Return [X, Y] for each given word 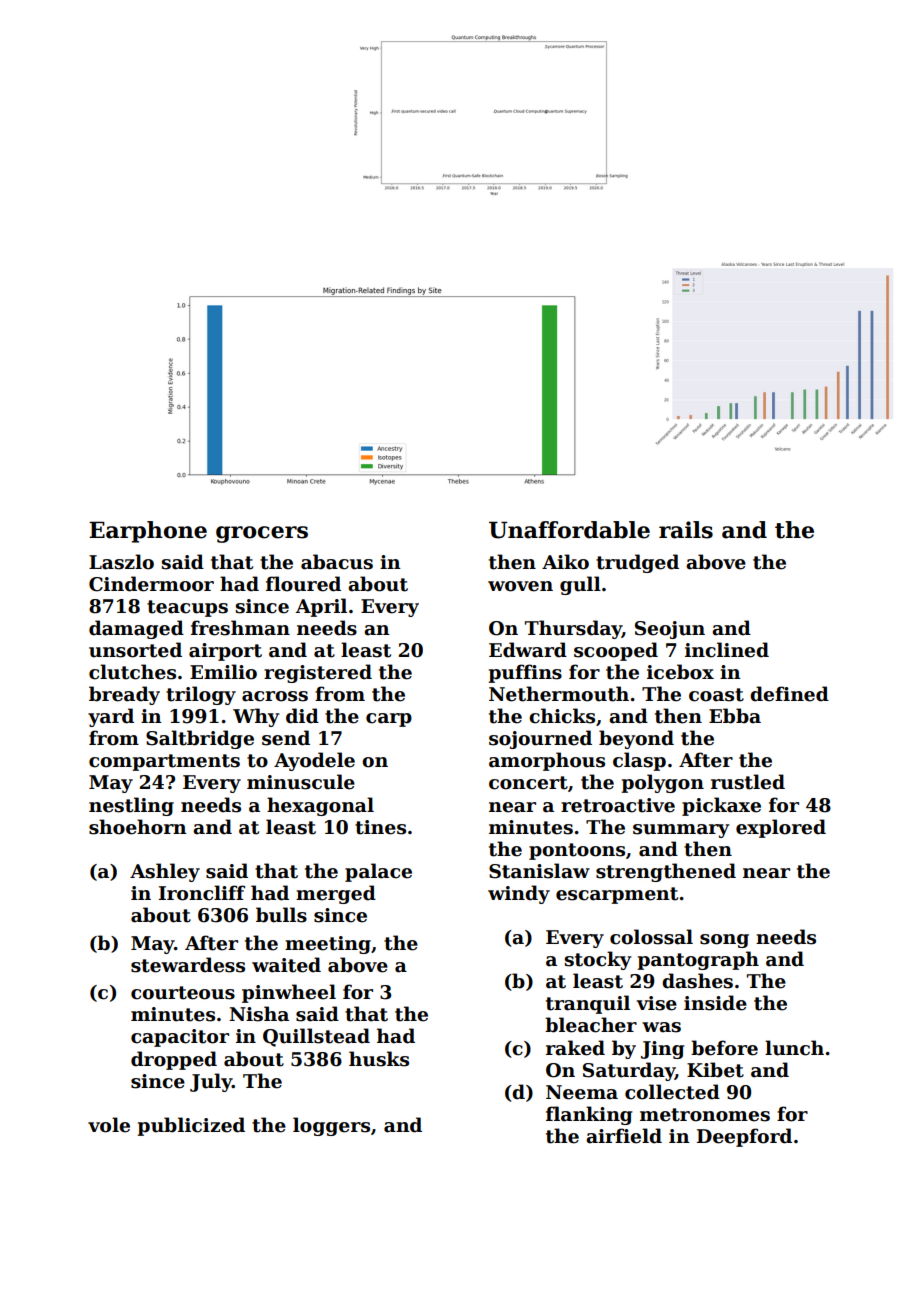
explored [781, 828]
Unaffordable [569, 530]
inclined [727, 650]
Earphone [148, 532]
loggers [331, 1126]
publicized [191, 1126]
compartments [164, 762]
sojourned [540, 739]
